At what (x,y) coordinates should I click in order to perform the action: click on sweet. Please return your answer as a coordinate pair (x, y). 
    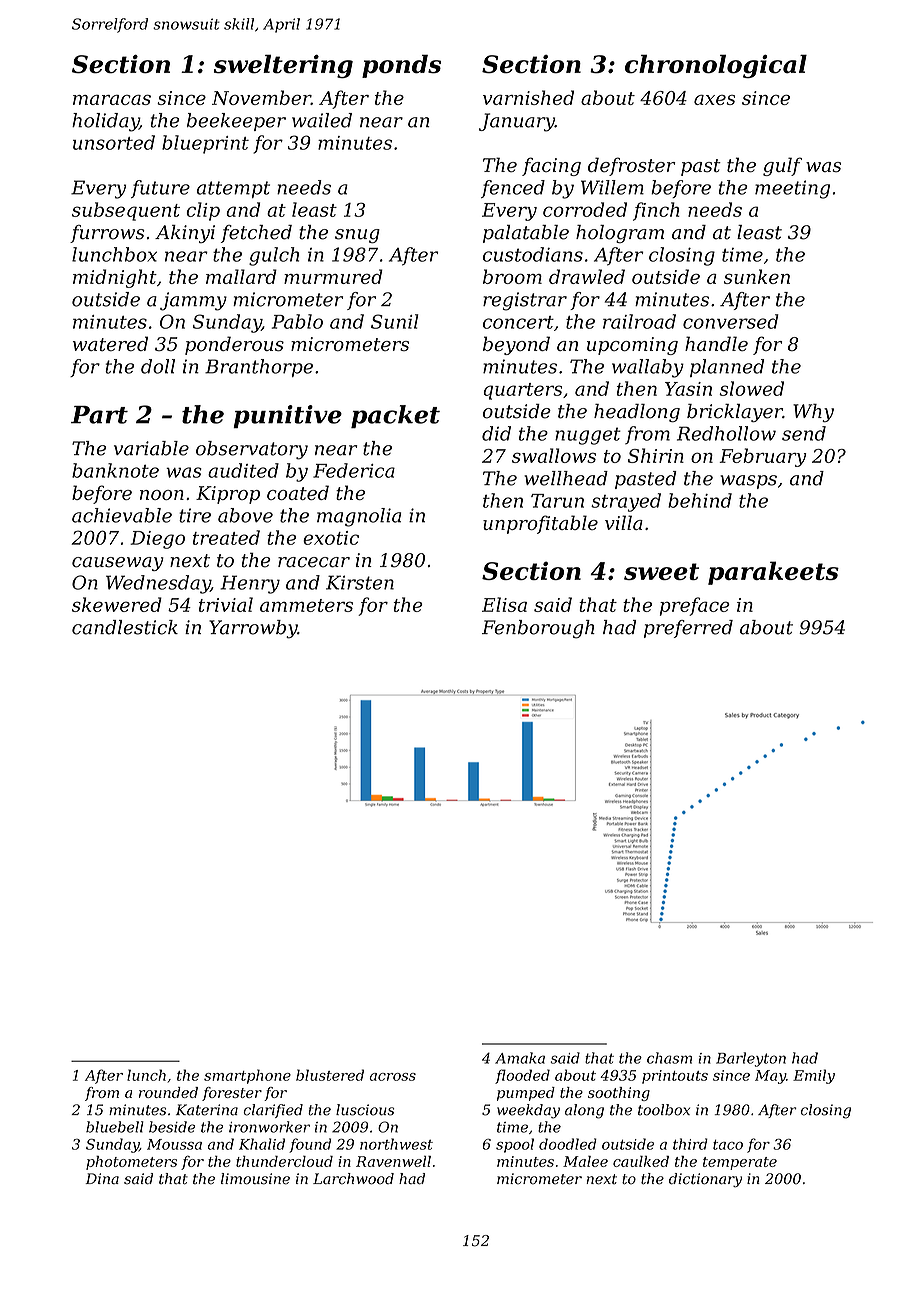
    Looking at the image, I should click on (661, 571).
